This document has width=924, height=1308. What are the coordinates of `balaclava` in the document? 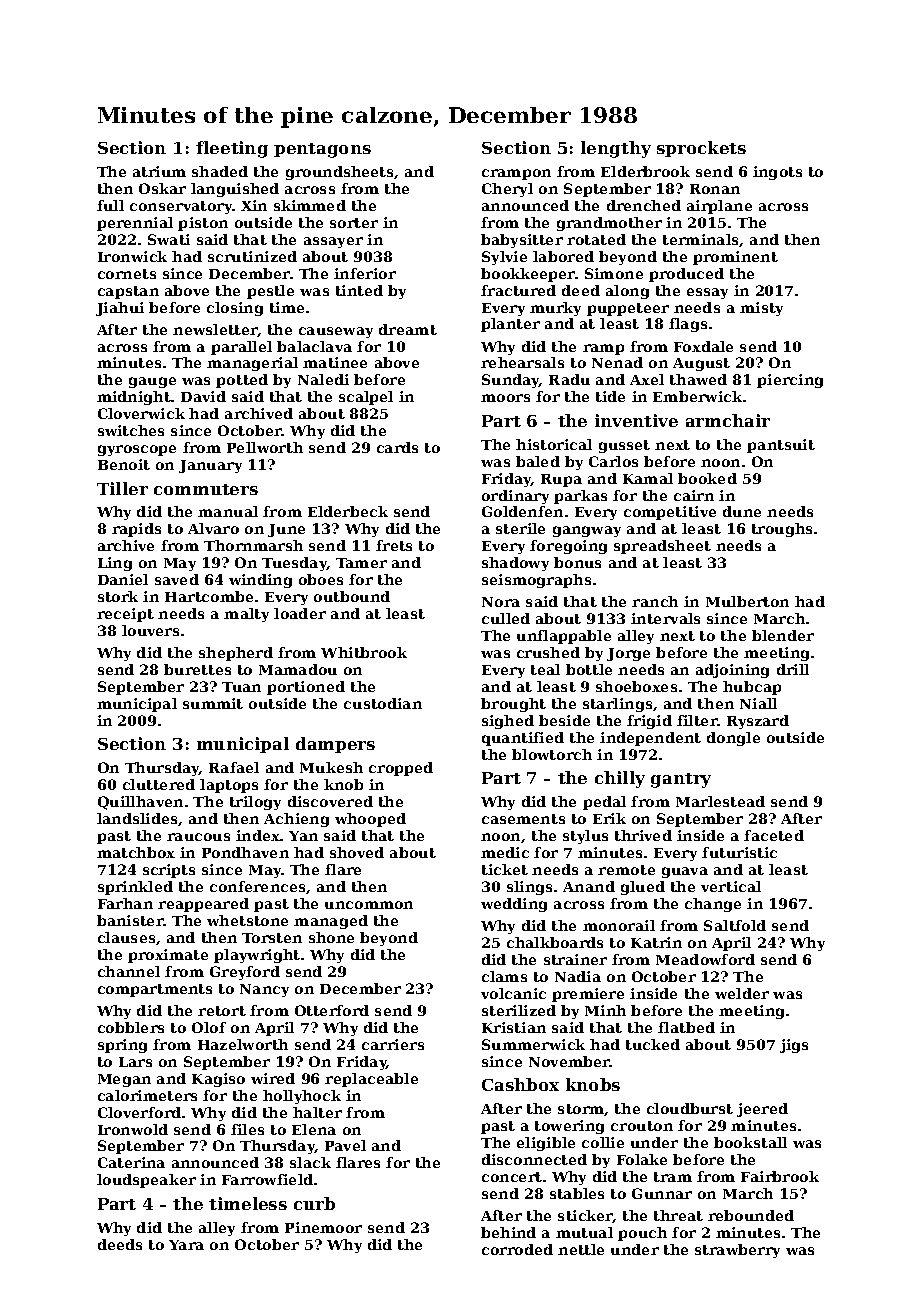 It's located at (314, 346).
